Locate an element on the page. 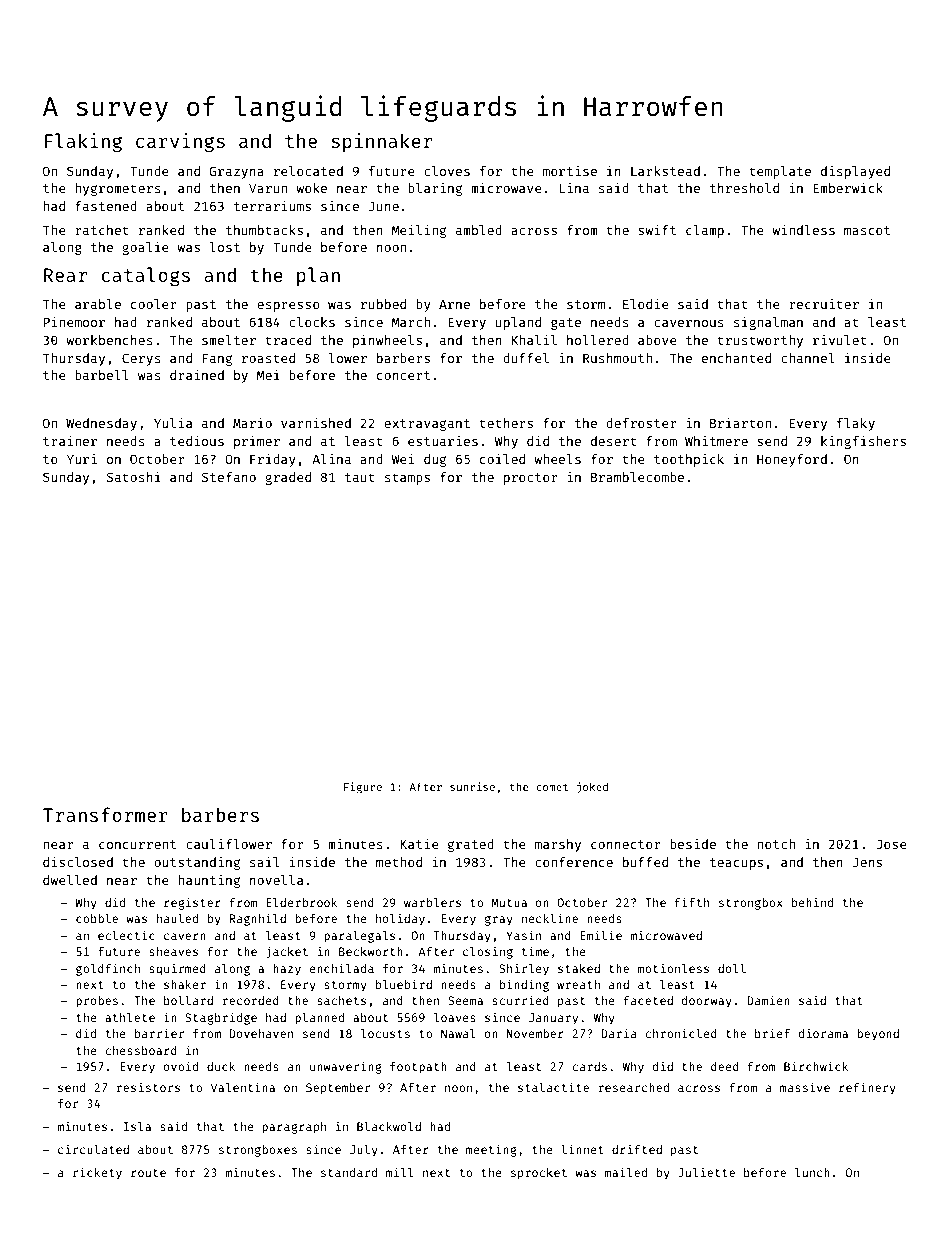 The width and height of the page is (952, 1233). taut is located at coordinates (360, 477).
